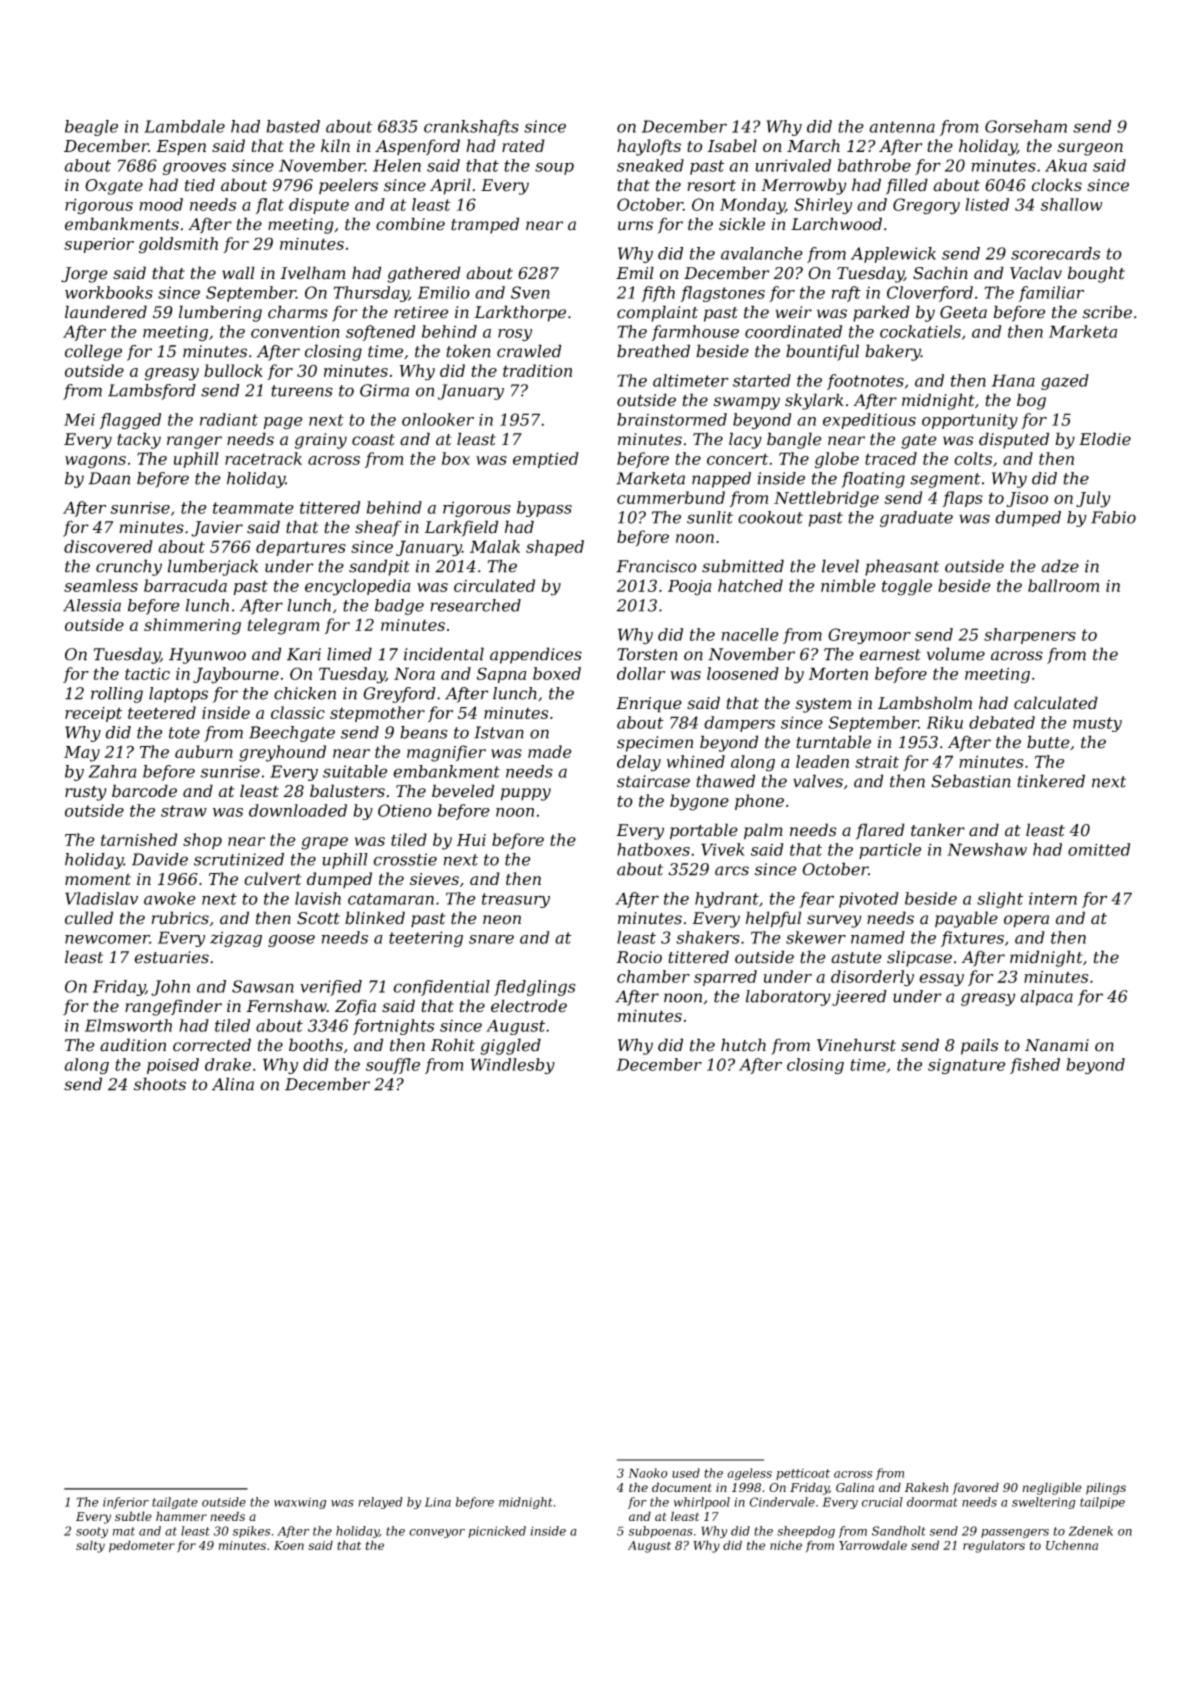 This page has height=1700, width=1202. What do you see at coordinates (1097, 724) in the page?
I see `musty` at bounding box center [1097, 724].
